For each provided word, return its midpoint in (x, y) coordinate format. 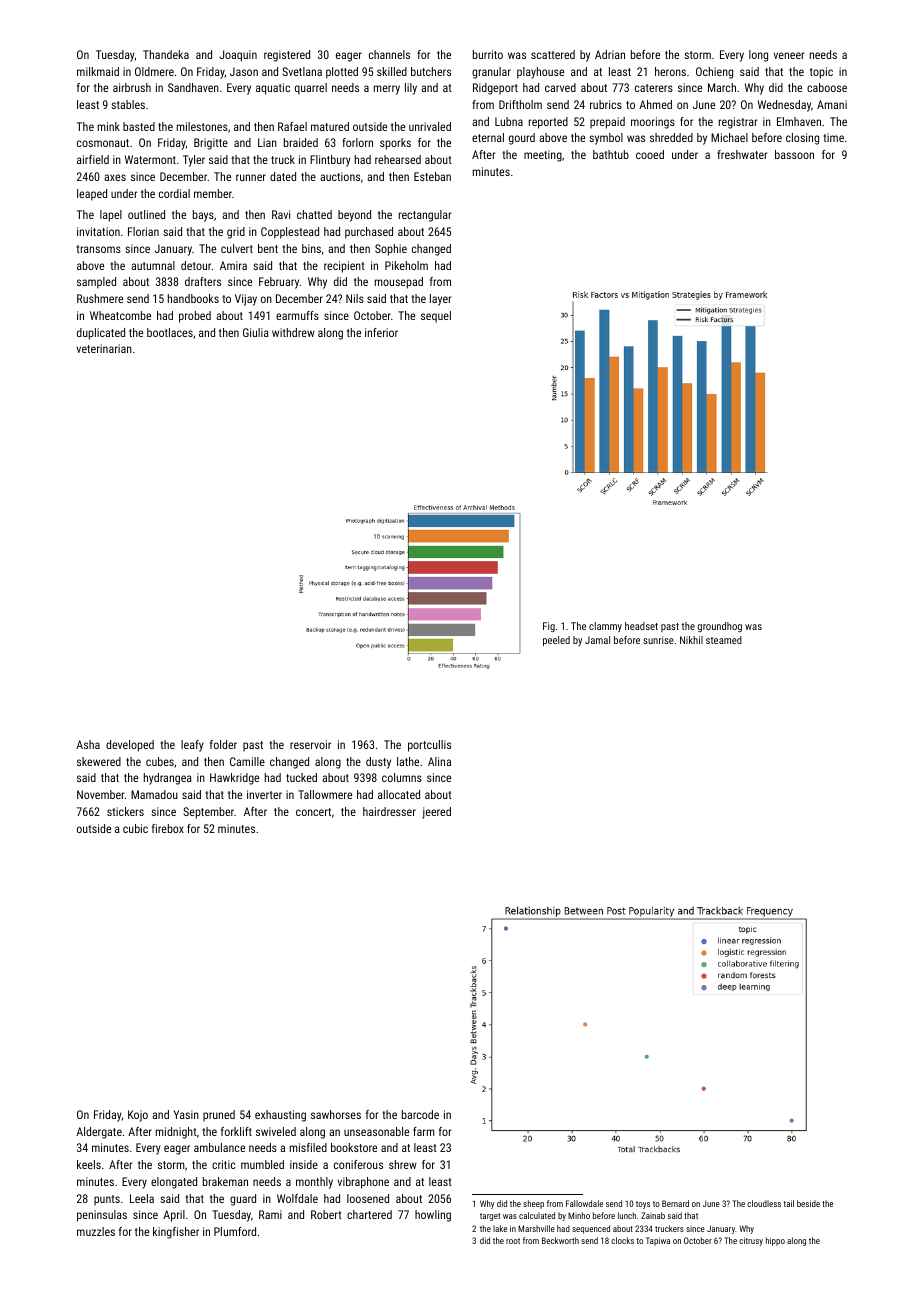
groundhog (720, 627)
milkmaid (98, 71)
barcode (420, 1114)
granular (491, 73)
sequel (436, 317)
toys (643, 1205)
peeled (556, 641)
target (490, 1217)
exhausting (280, 1116)
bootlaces (170, 332)
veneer (789, 55)
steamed (724, 640)
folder (223, 744)
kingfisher (176, 1233)
